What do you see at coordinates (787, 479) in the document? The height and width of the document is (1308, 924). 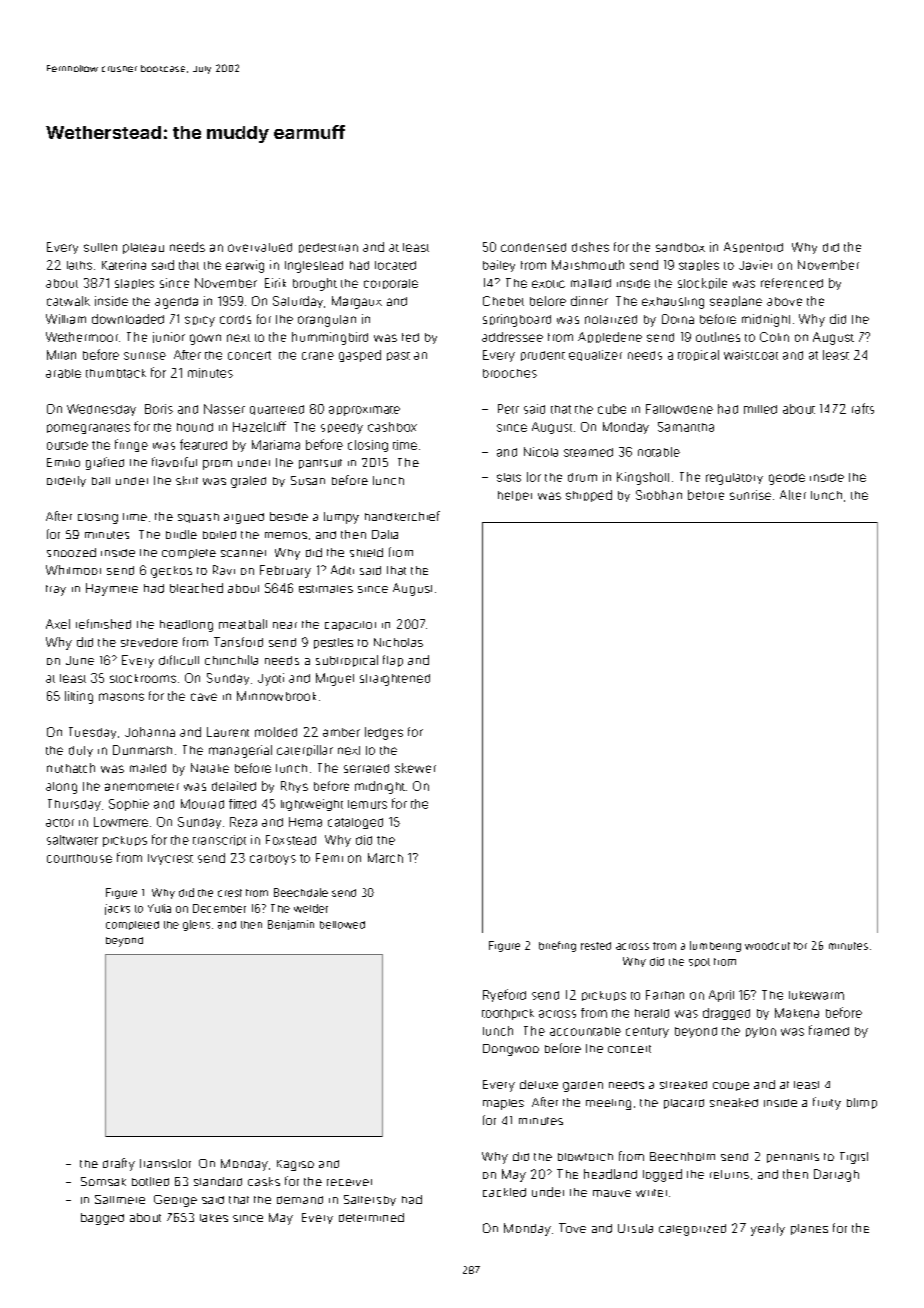 I see `geode` at bounding box center [787, 479].
